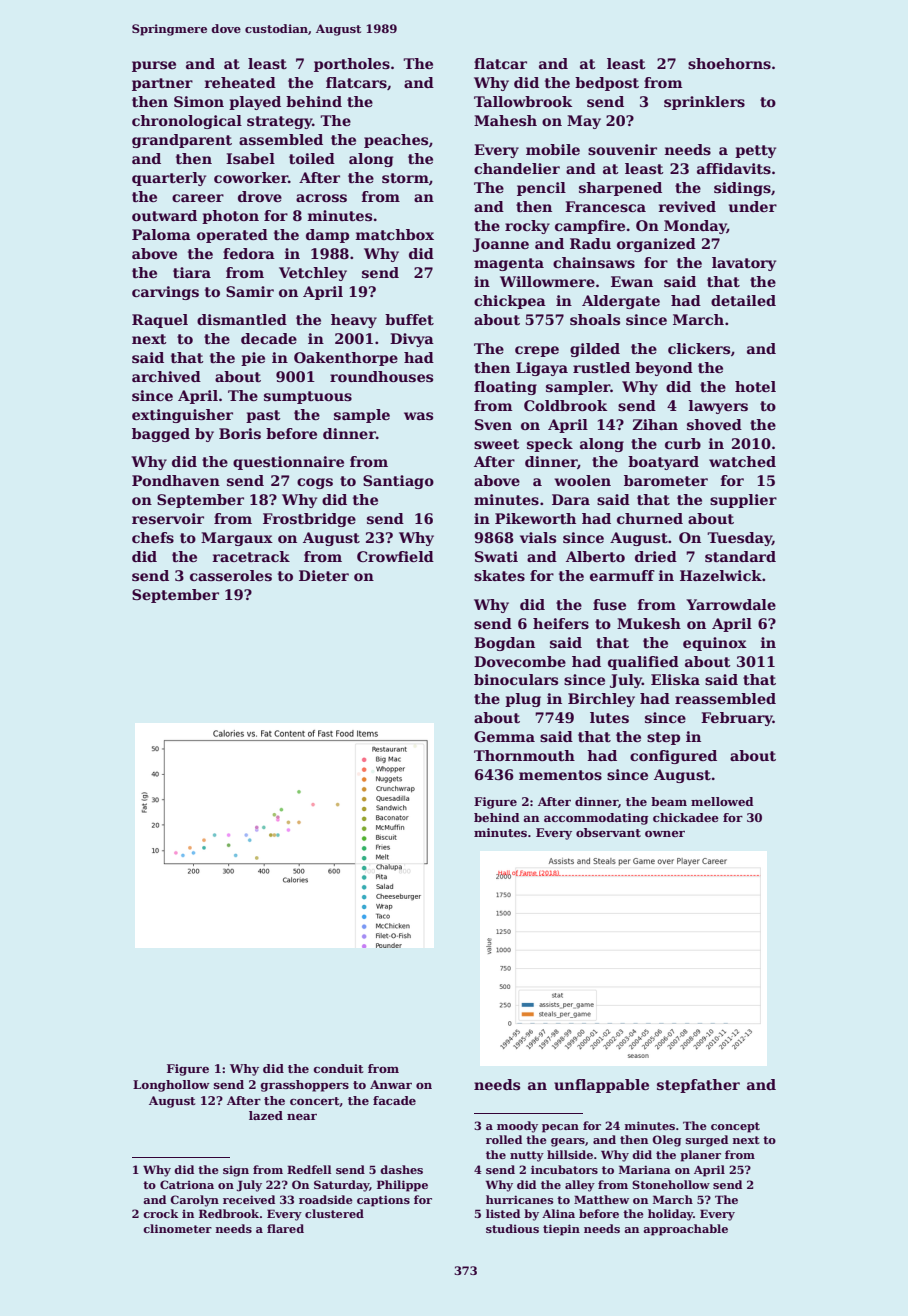 Image resolution: width=908 pixels, height=1316 pixels. What do you see at coordinates (685, 1230) in the screenshot?
I see `approachable` at bounding box center [685, 1230].
